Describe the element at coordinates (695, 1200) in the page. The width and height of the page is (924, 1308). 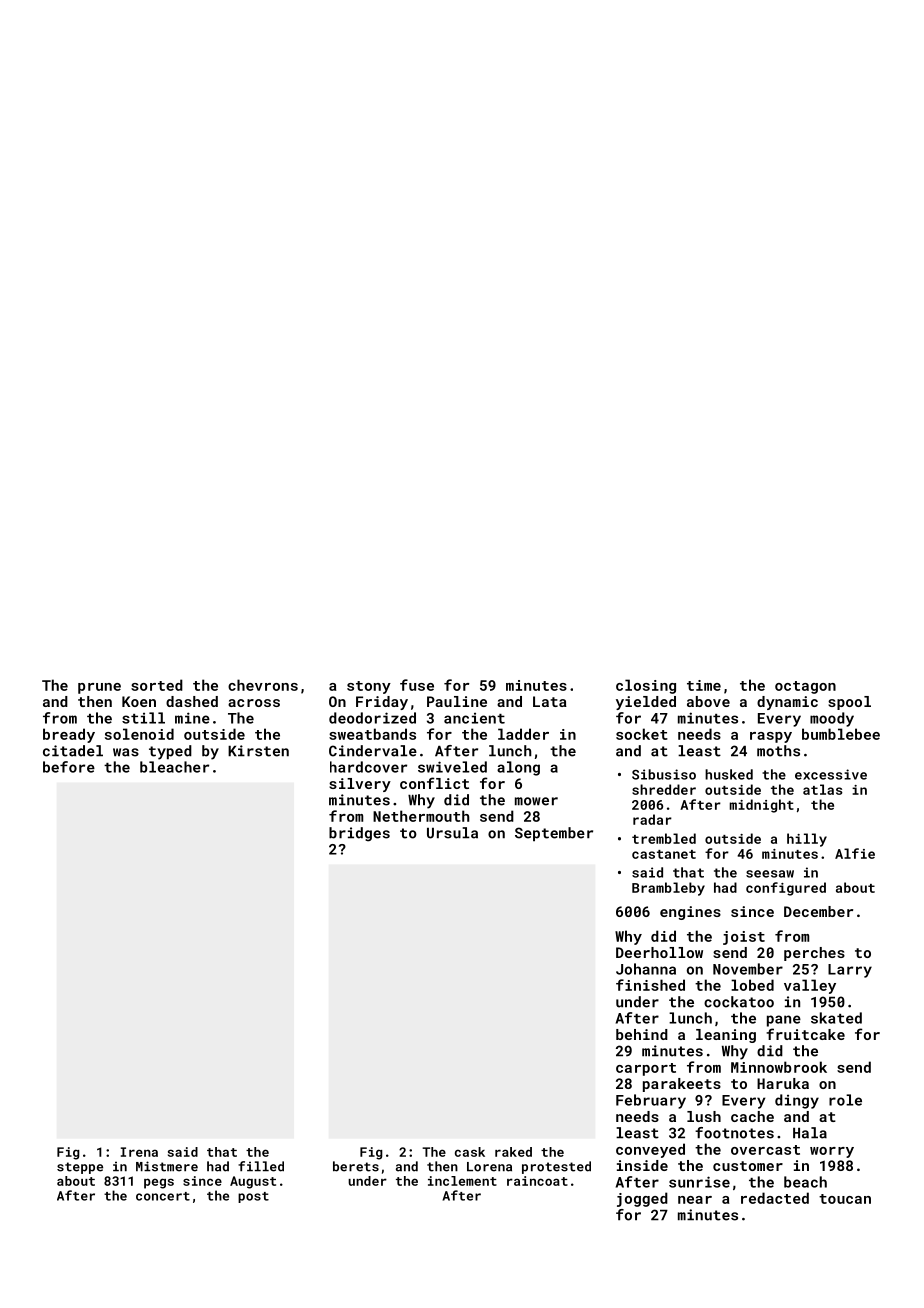
I see `near` at that location.
